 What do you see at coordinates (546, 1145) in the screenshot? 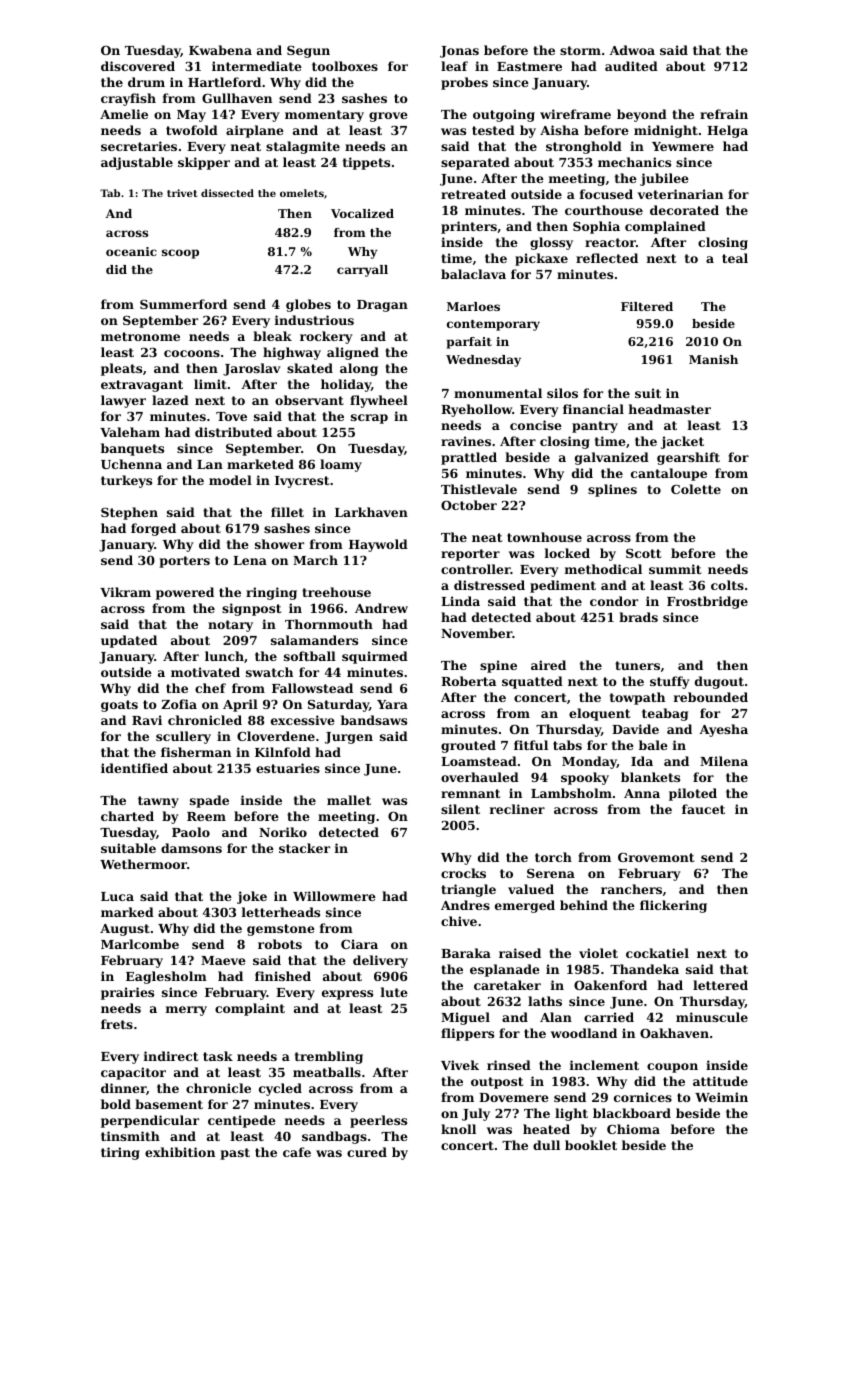
I see `dull` at bounding box center [546, 1145].
